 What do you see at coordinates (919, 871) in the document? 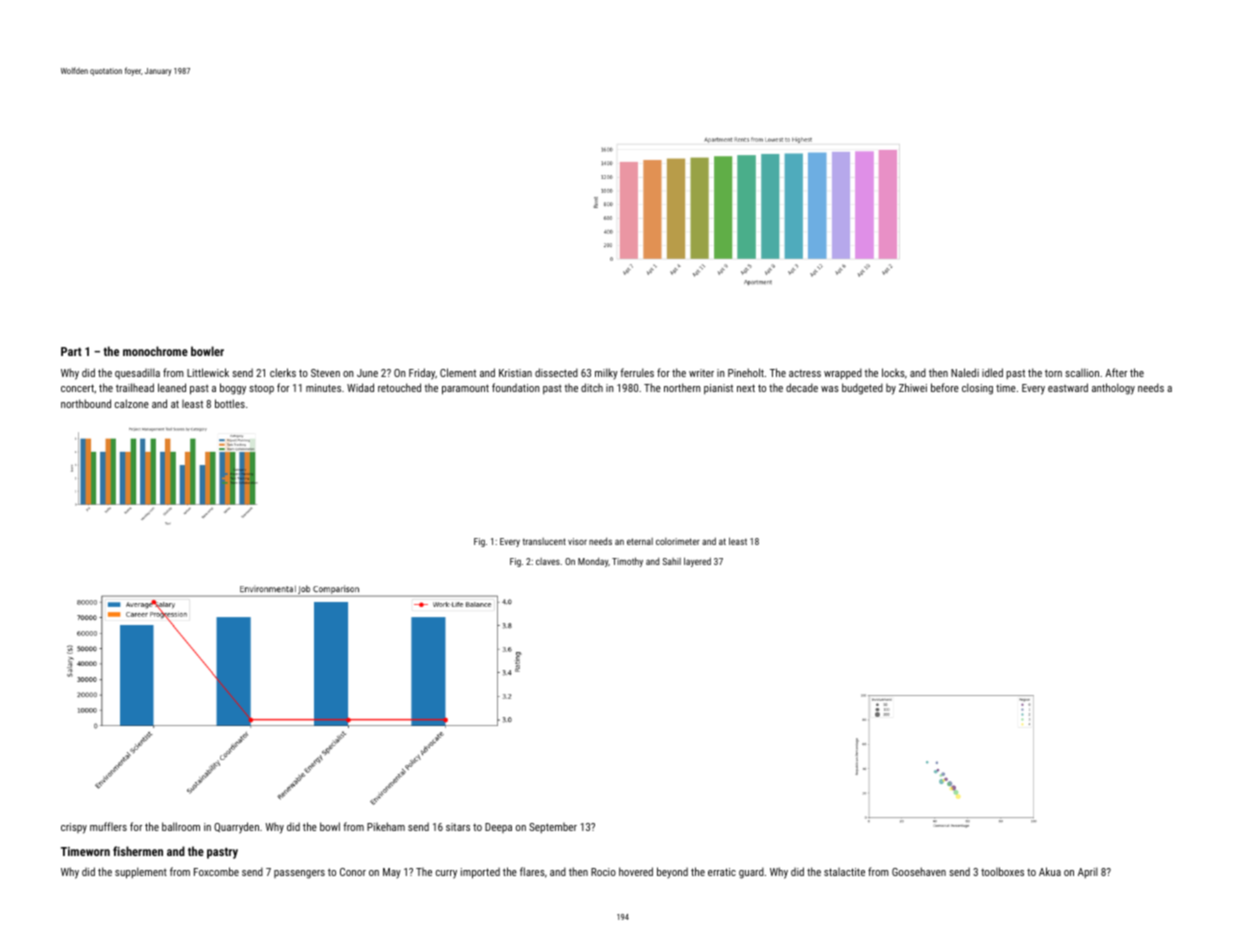
I see `Goosehaven` at bounding box center [919, 871].
